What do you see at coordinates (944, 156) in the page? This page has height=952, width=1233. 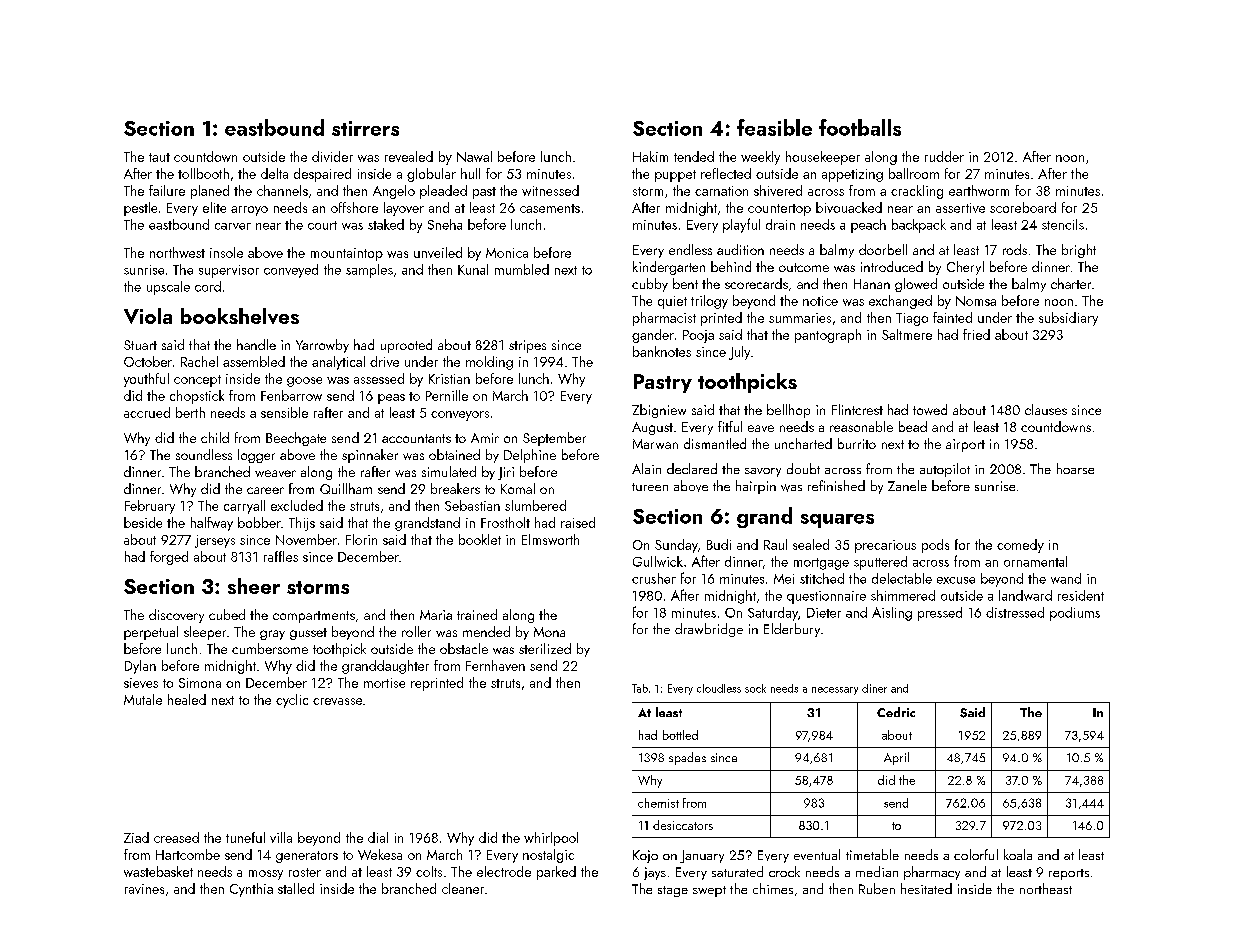 I see `rudder` at bounding box center [944, 156].
